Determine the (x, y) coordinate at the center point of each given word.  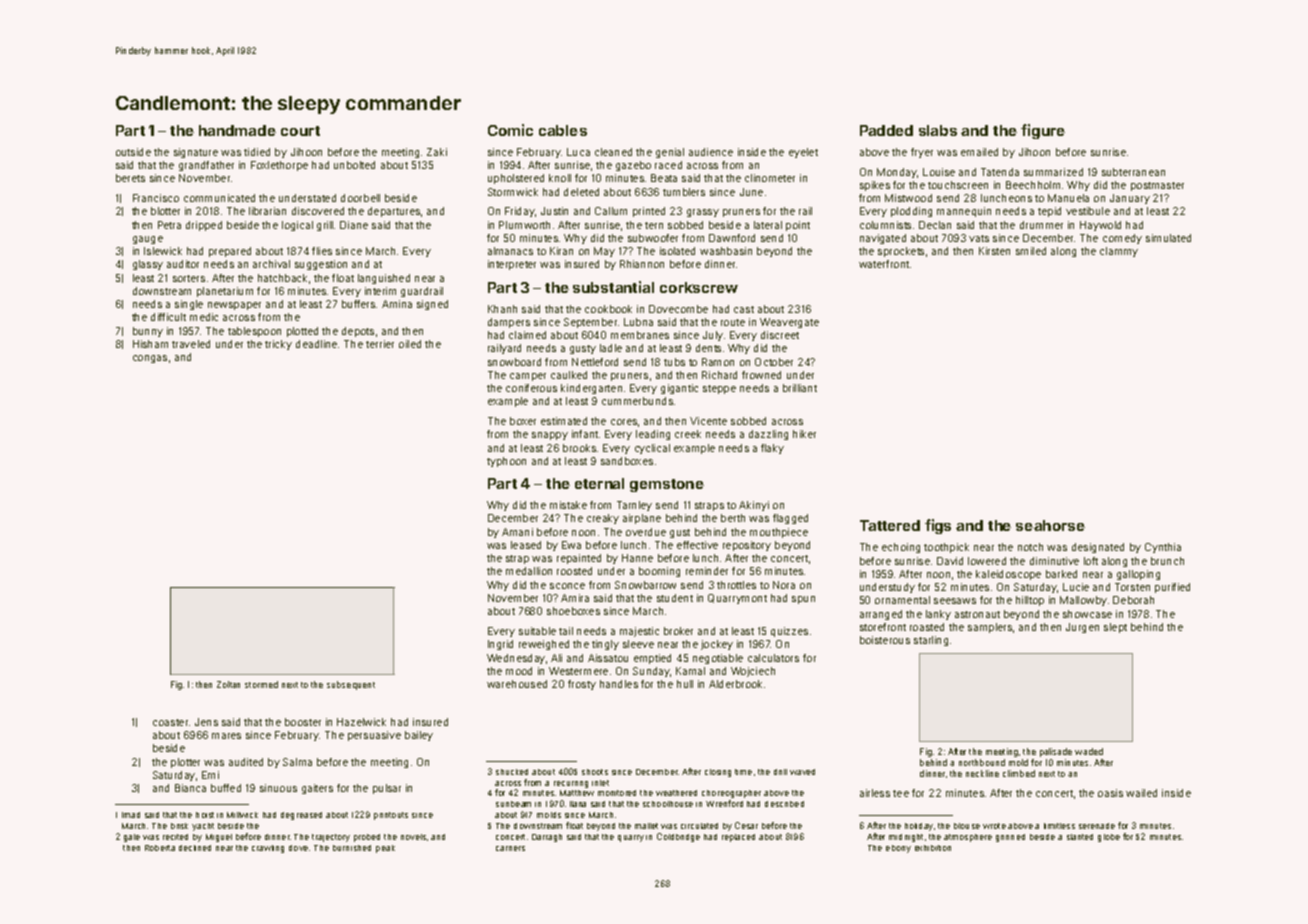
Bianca (190, 788)
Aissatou (608, 658)
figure (1043, 131)
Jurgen (1082, 628)
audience (711, 152)
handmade (237, 130)
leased (526, 545)
